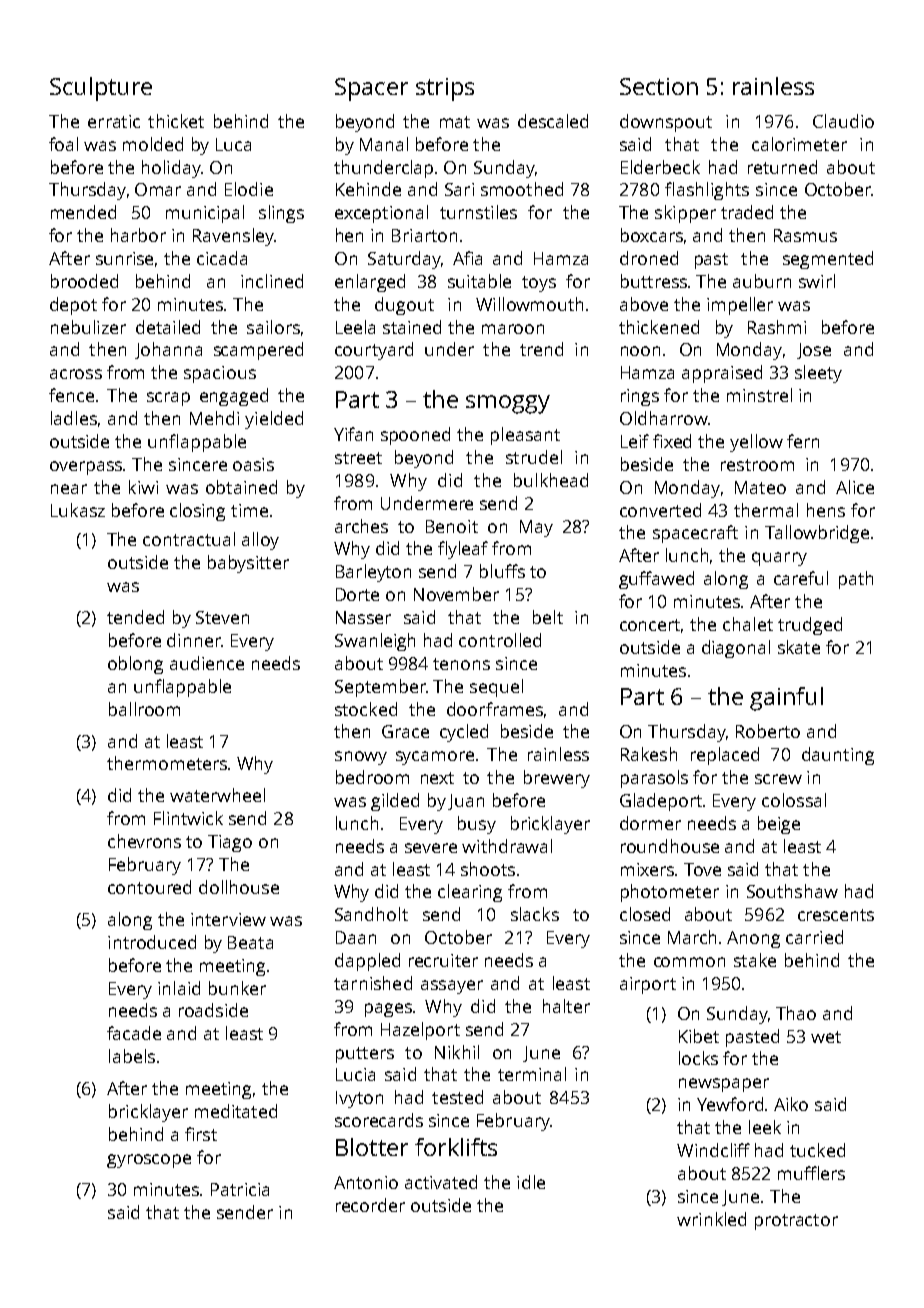 This document has height=1308, width=924. I want to click on ballroom, so click(144, 709).
